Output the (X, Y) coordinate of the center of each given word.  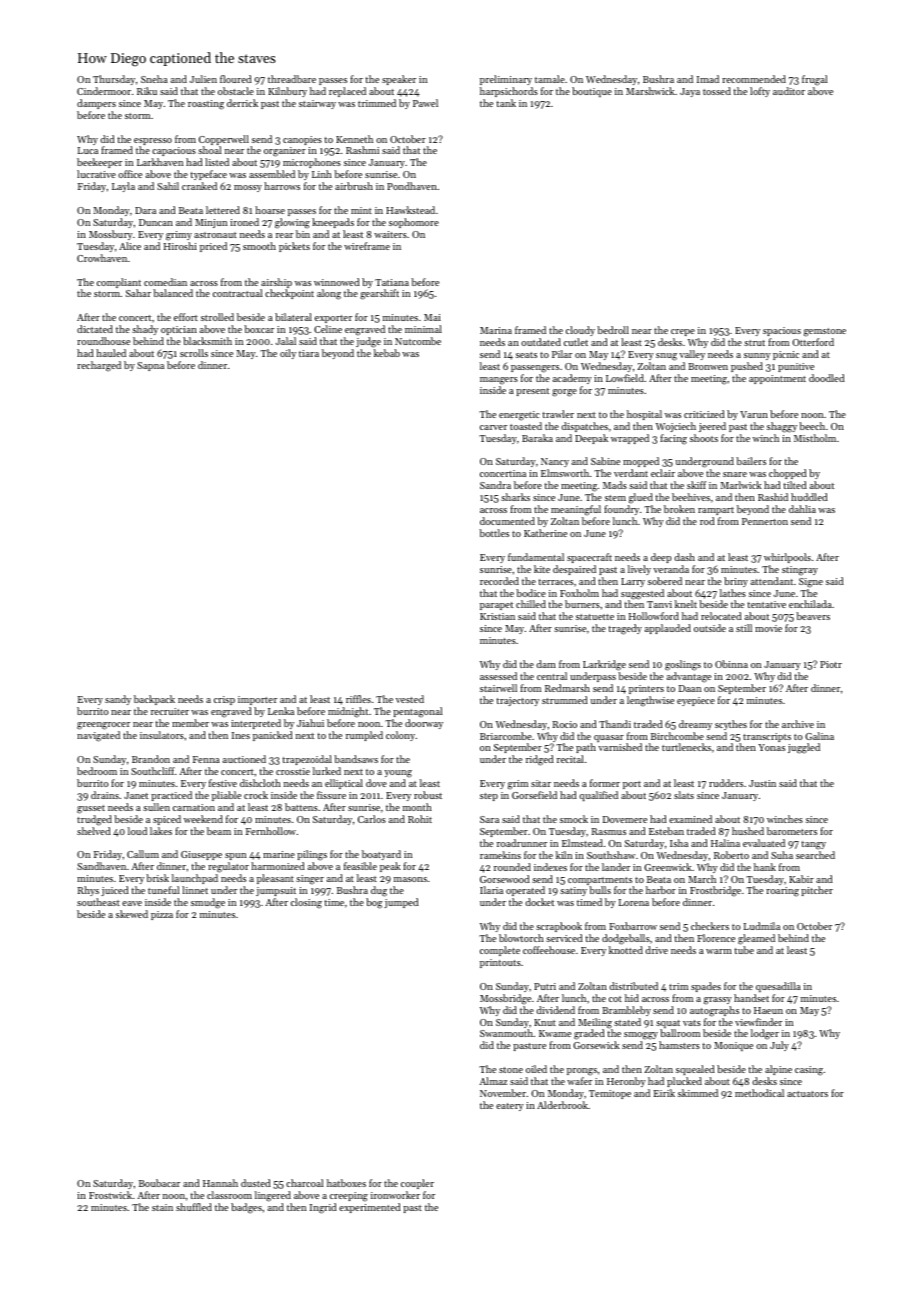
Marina (496, 330)
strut (754, 343)
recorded (499, 581)
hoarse (270, 210)
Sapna (150, 366)
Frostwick (110, 1195)
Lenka (281, 711)
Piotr (831, 664)
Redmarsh (567, 688)
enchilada (810, 604)
